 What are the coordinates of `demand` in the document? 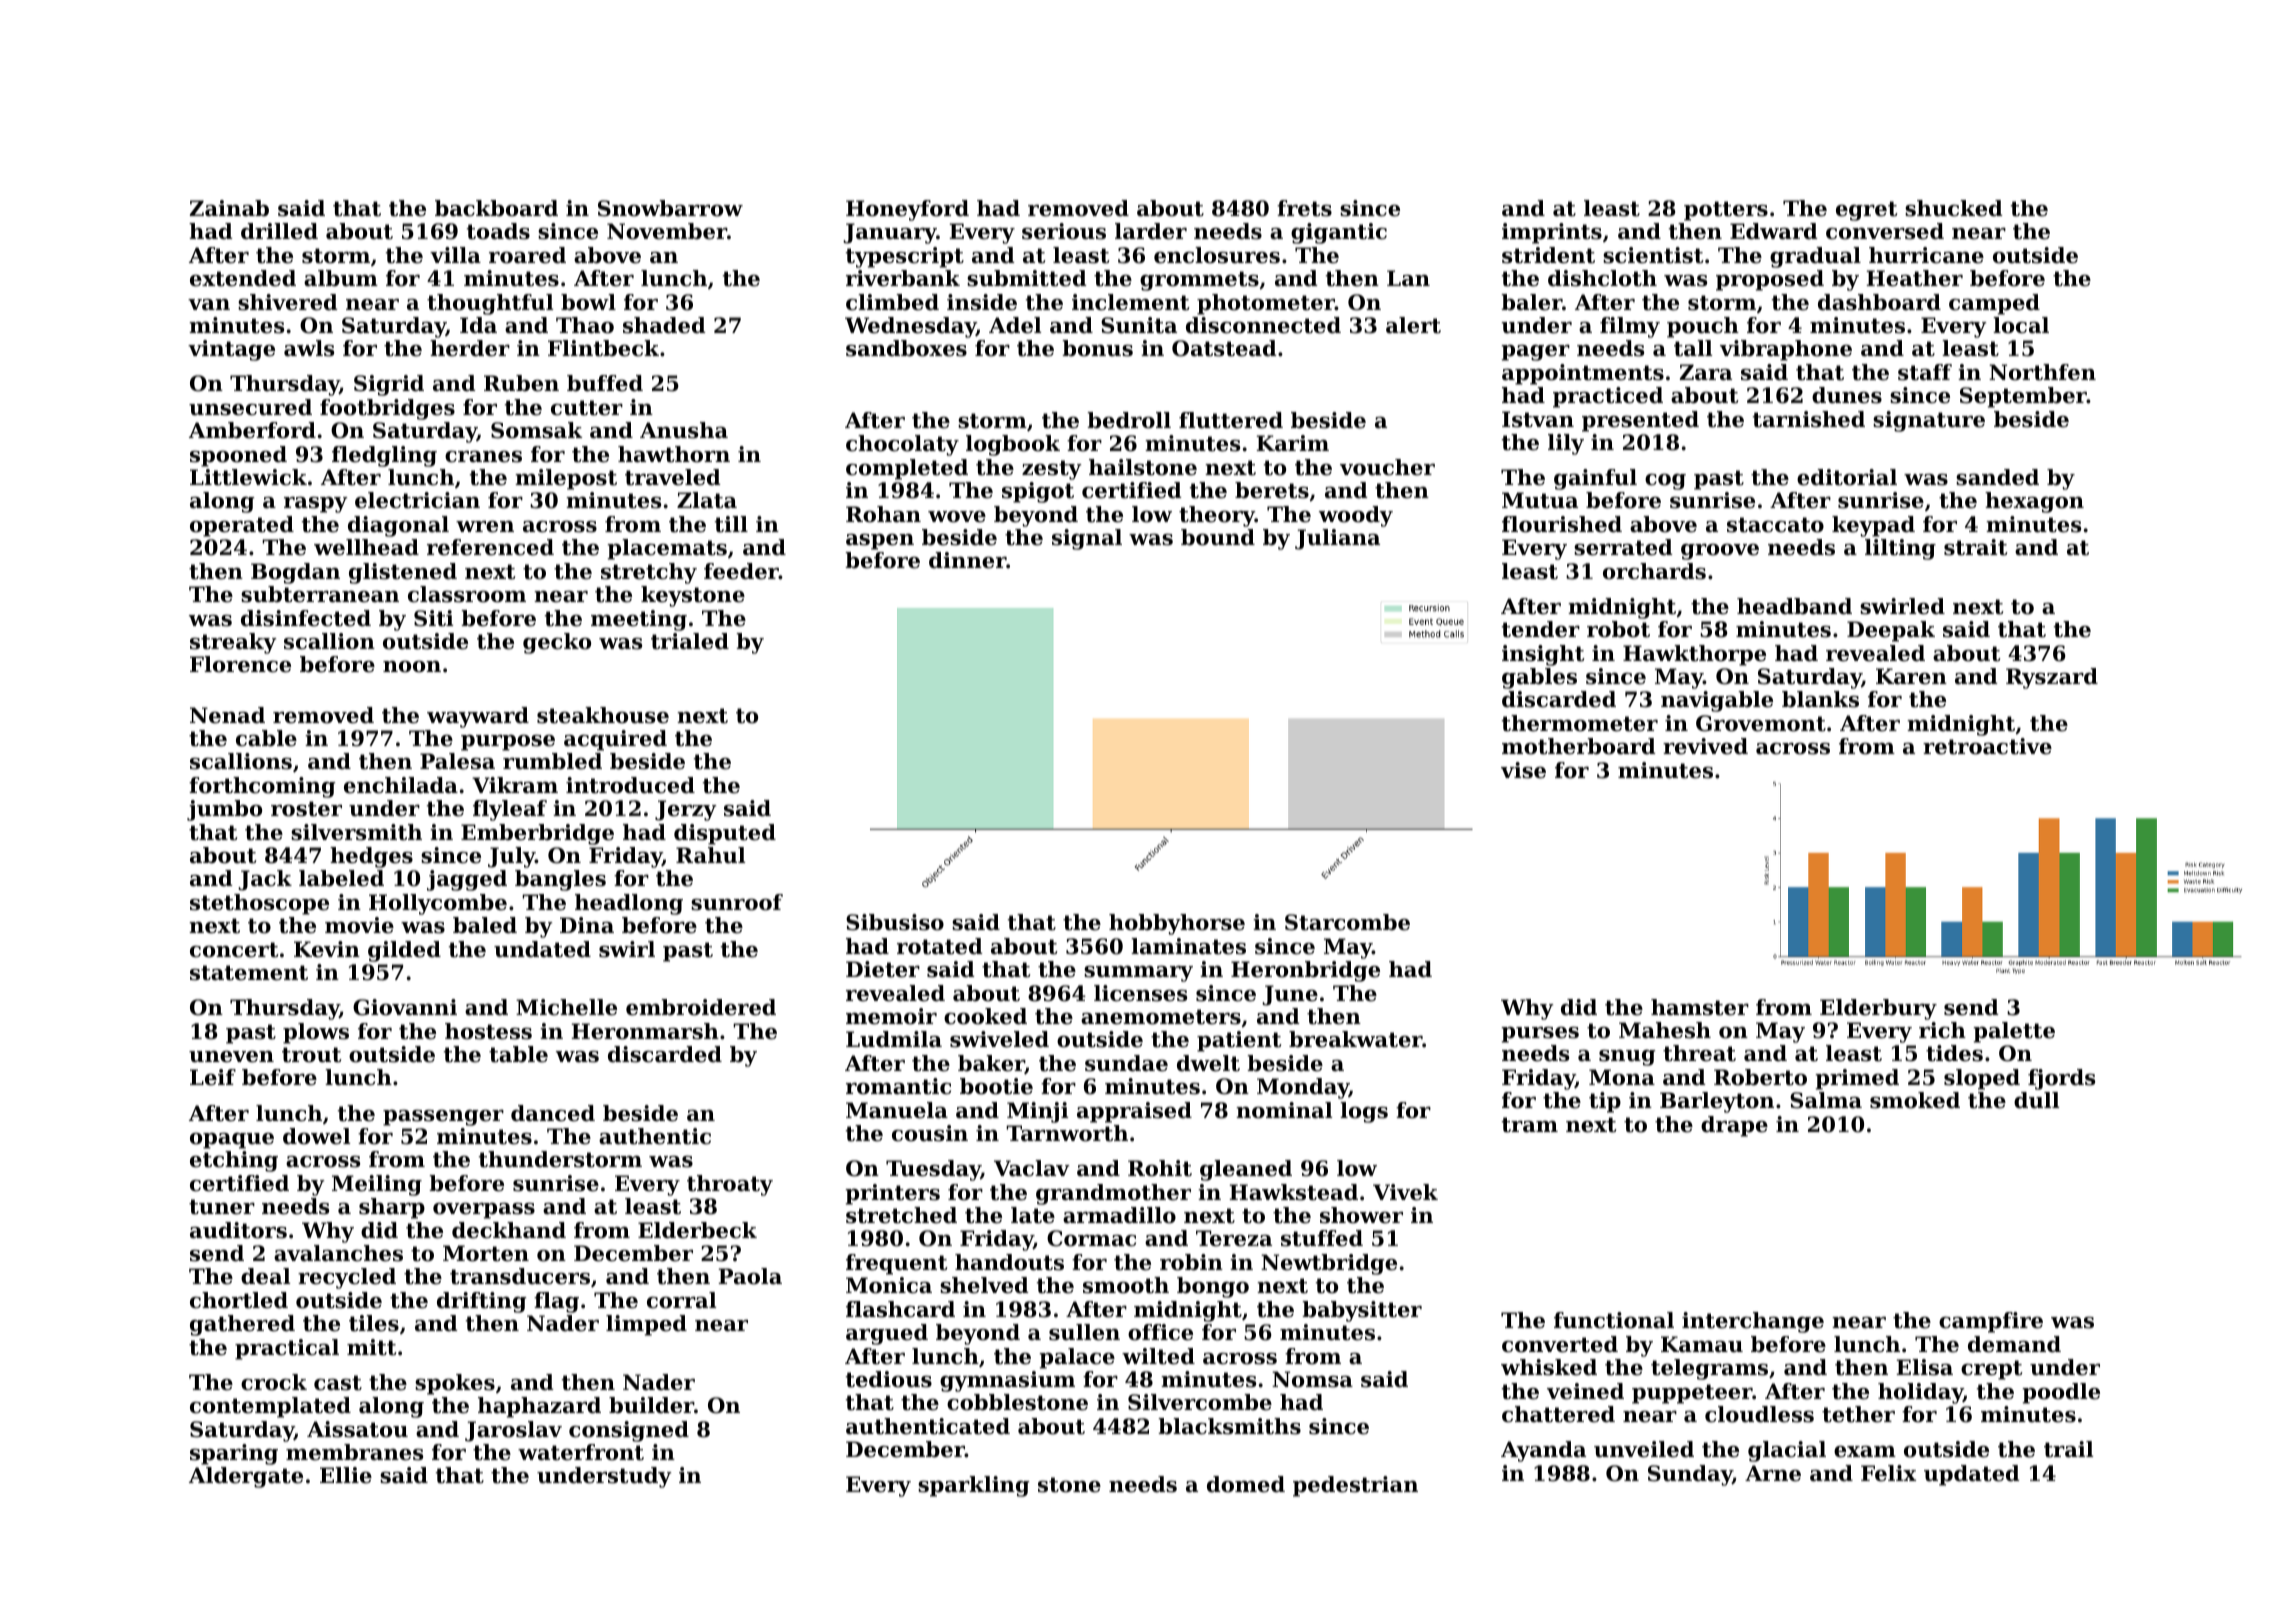 It's located at (2014, 1344).
